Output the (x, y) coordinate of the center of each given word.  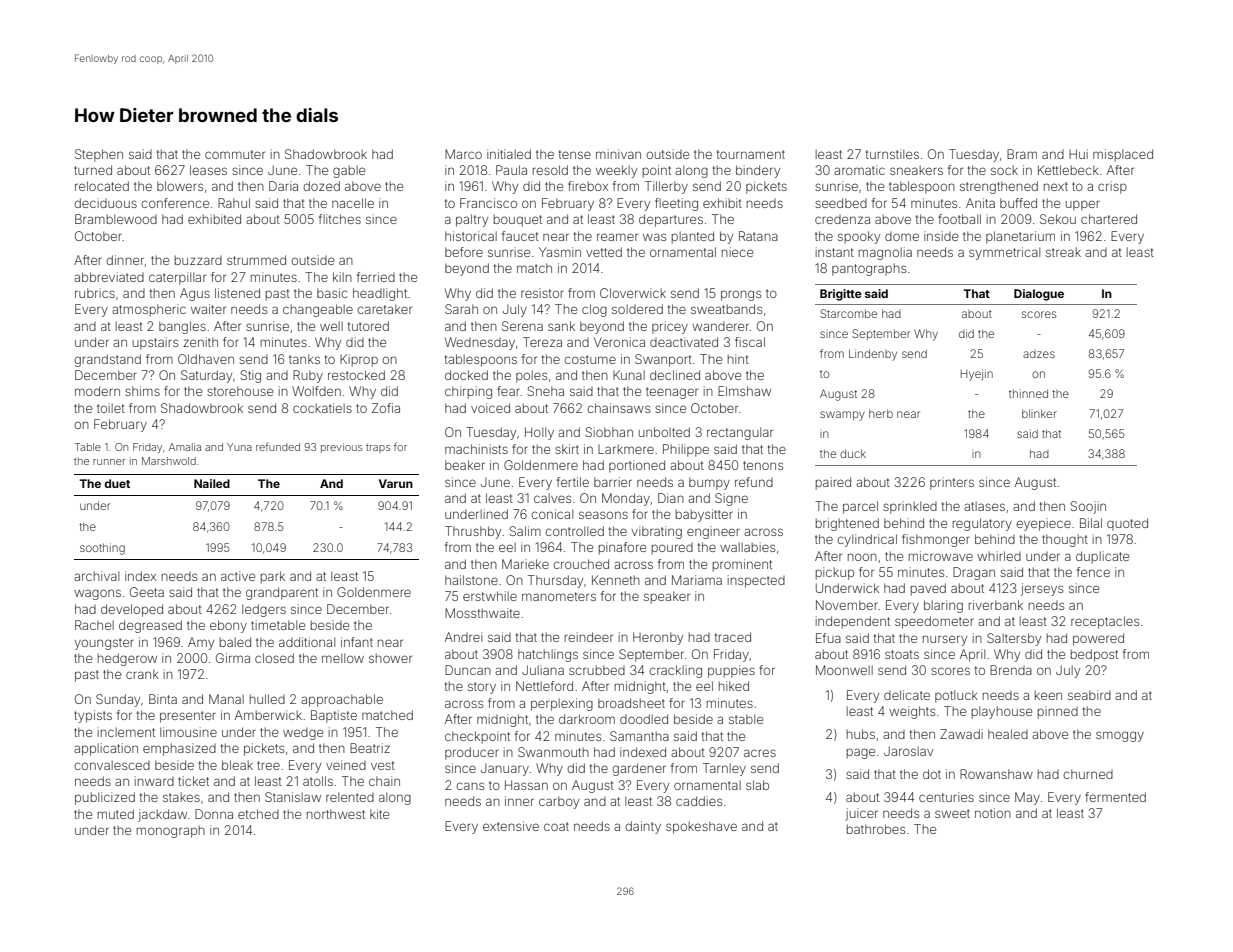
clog (594, 310)
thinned (1028, 393)
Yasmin (560, 252)
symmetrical (1004, 253)
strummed (256, 260)
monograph (171, 831)
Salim (525, 531)
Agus (195, 294)
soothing (102, 549)
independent (853, 622)
